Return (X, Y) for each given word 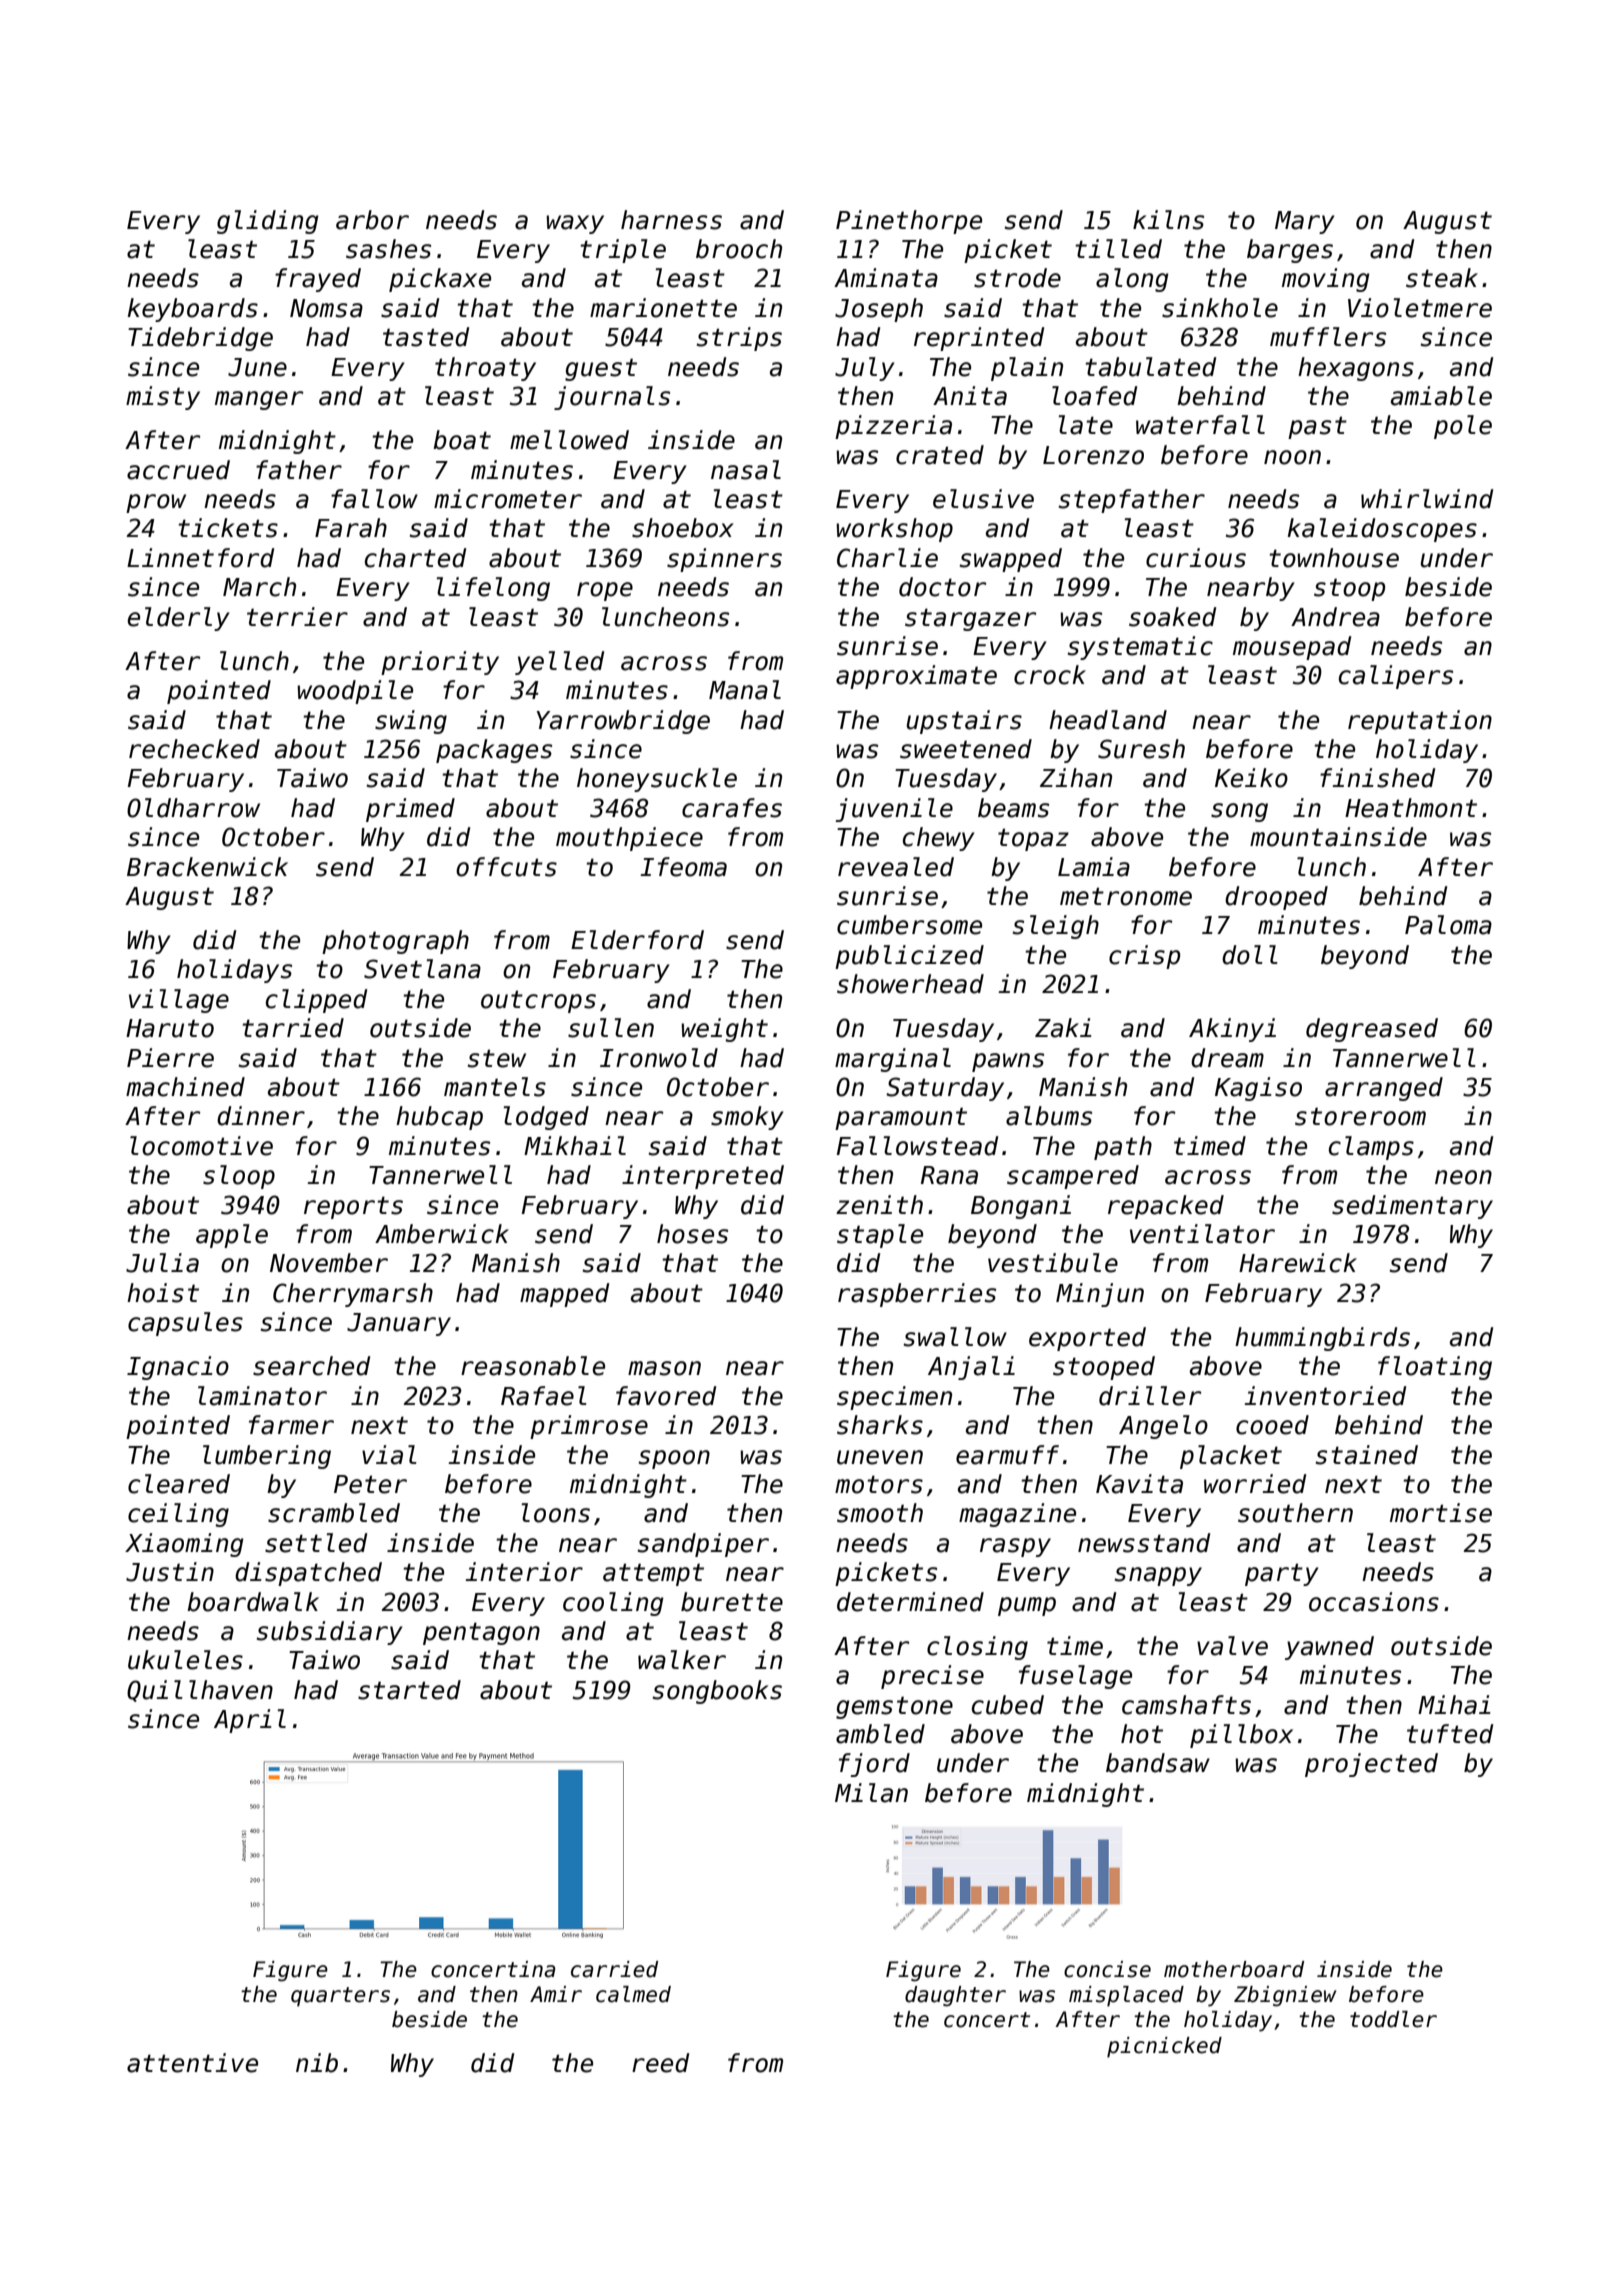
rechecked (194, 749)
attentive (192, 2063)
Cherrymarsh (353, 1295)
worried (1255, 1484)
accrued (178, 470)
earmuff (1007, 1455)
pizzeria (893, 427)
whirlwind (1427, 499)
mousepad (1292, 648)
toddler (1393, 2019)
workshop (894, 530)
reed (660, 2063)
